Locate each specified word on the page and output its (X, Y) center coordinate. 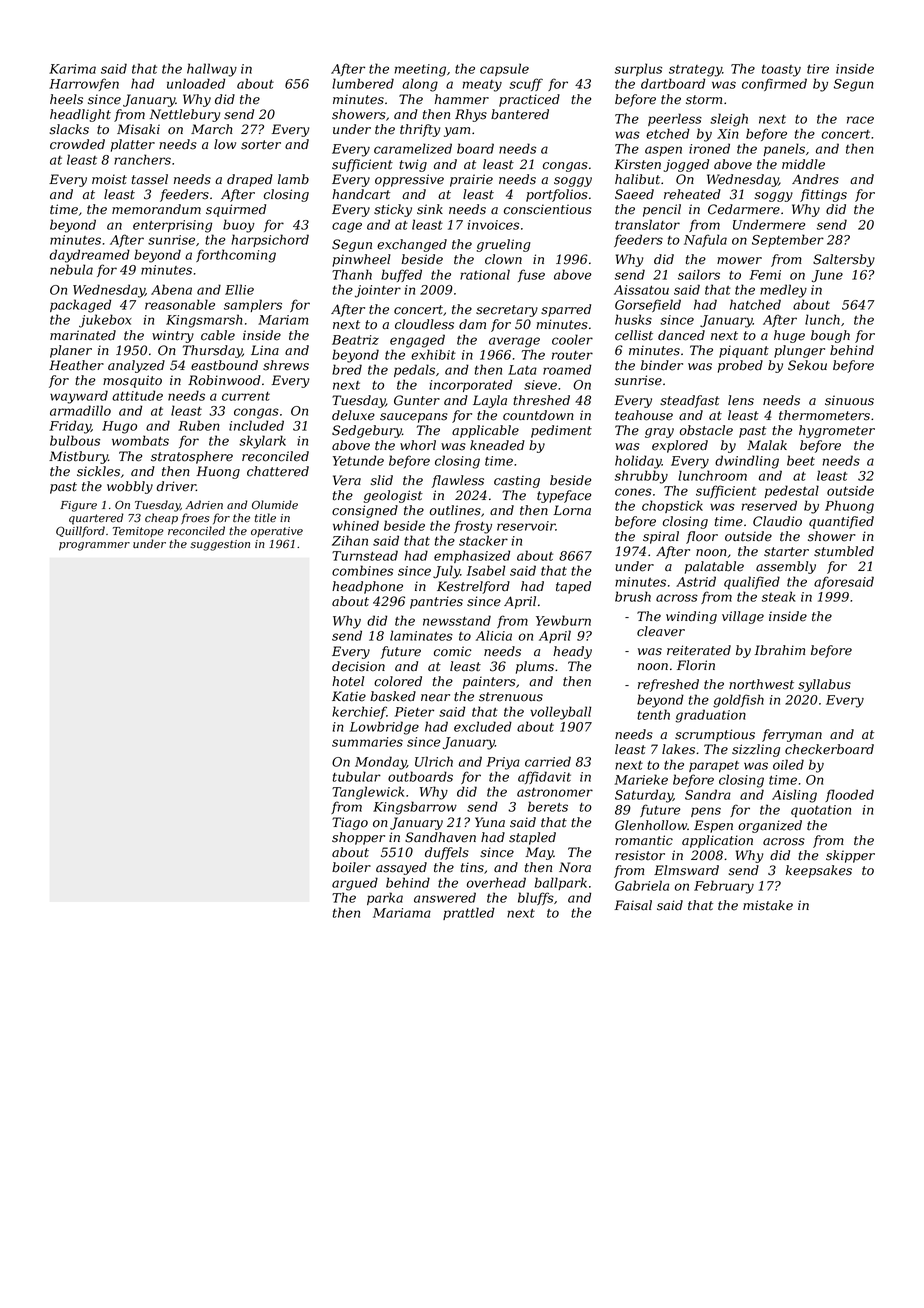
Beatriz (355, 340)
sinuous (849, 400)
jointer (378, 291)
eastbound (224, 365)
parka (385, 898)
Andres (815, 179)
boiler (351, 867)
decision (358, 666)
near (435, 698)
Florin (696, 665)
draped (250, 180)
